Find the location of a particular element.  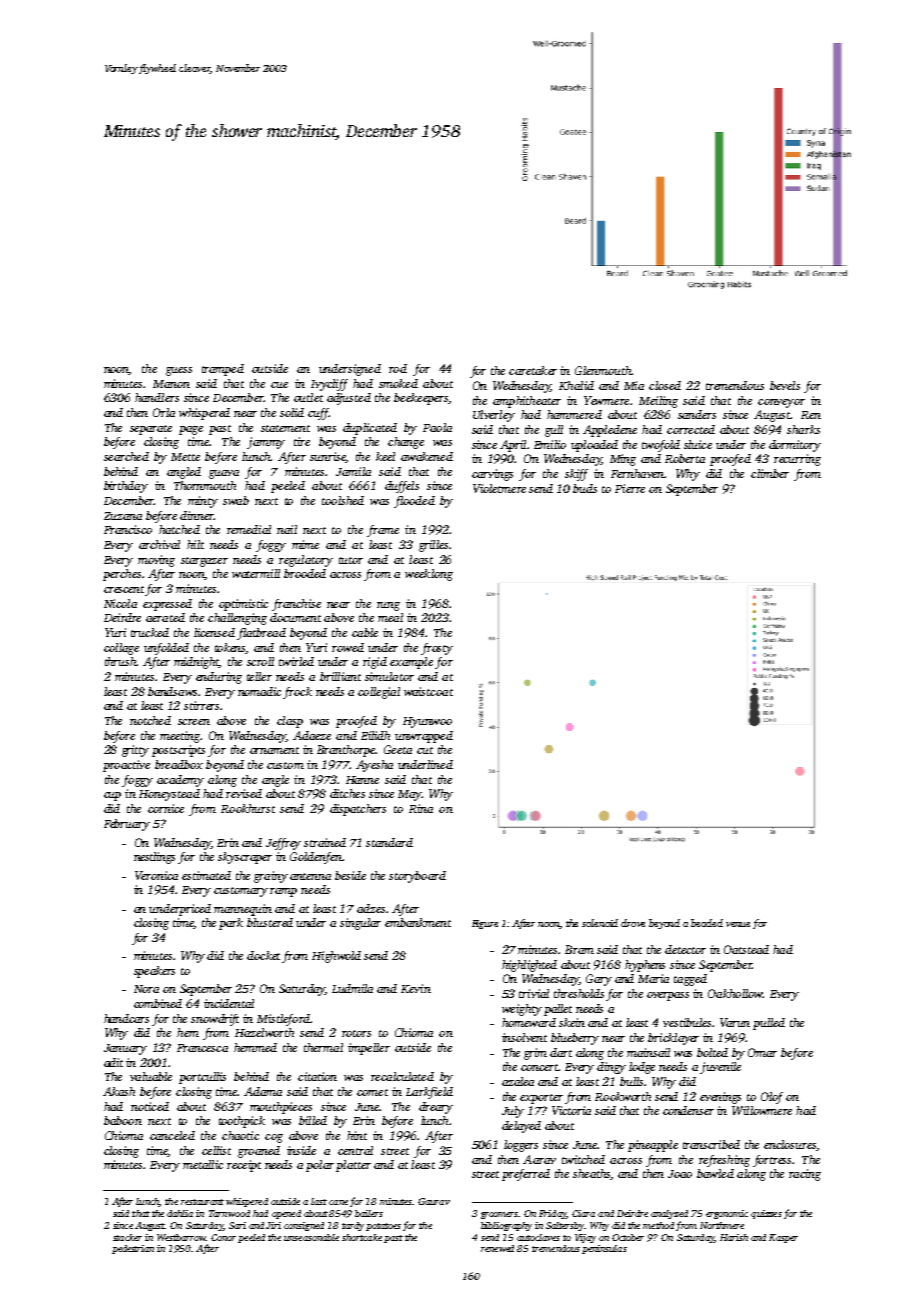

jammy is located at coordinates (266, 443).
